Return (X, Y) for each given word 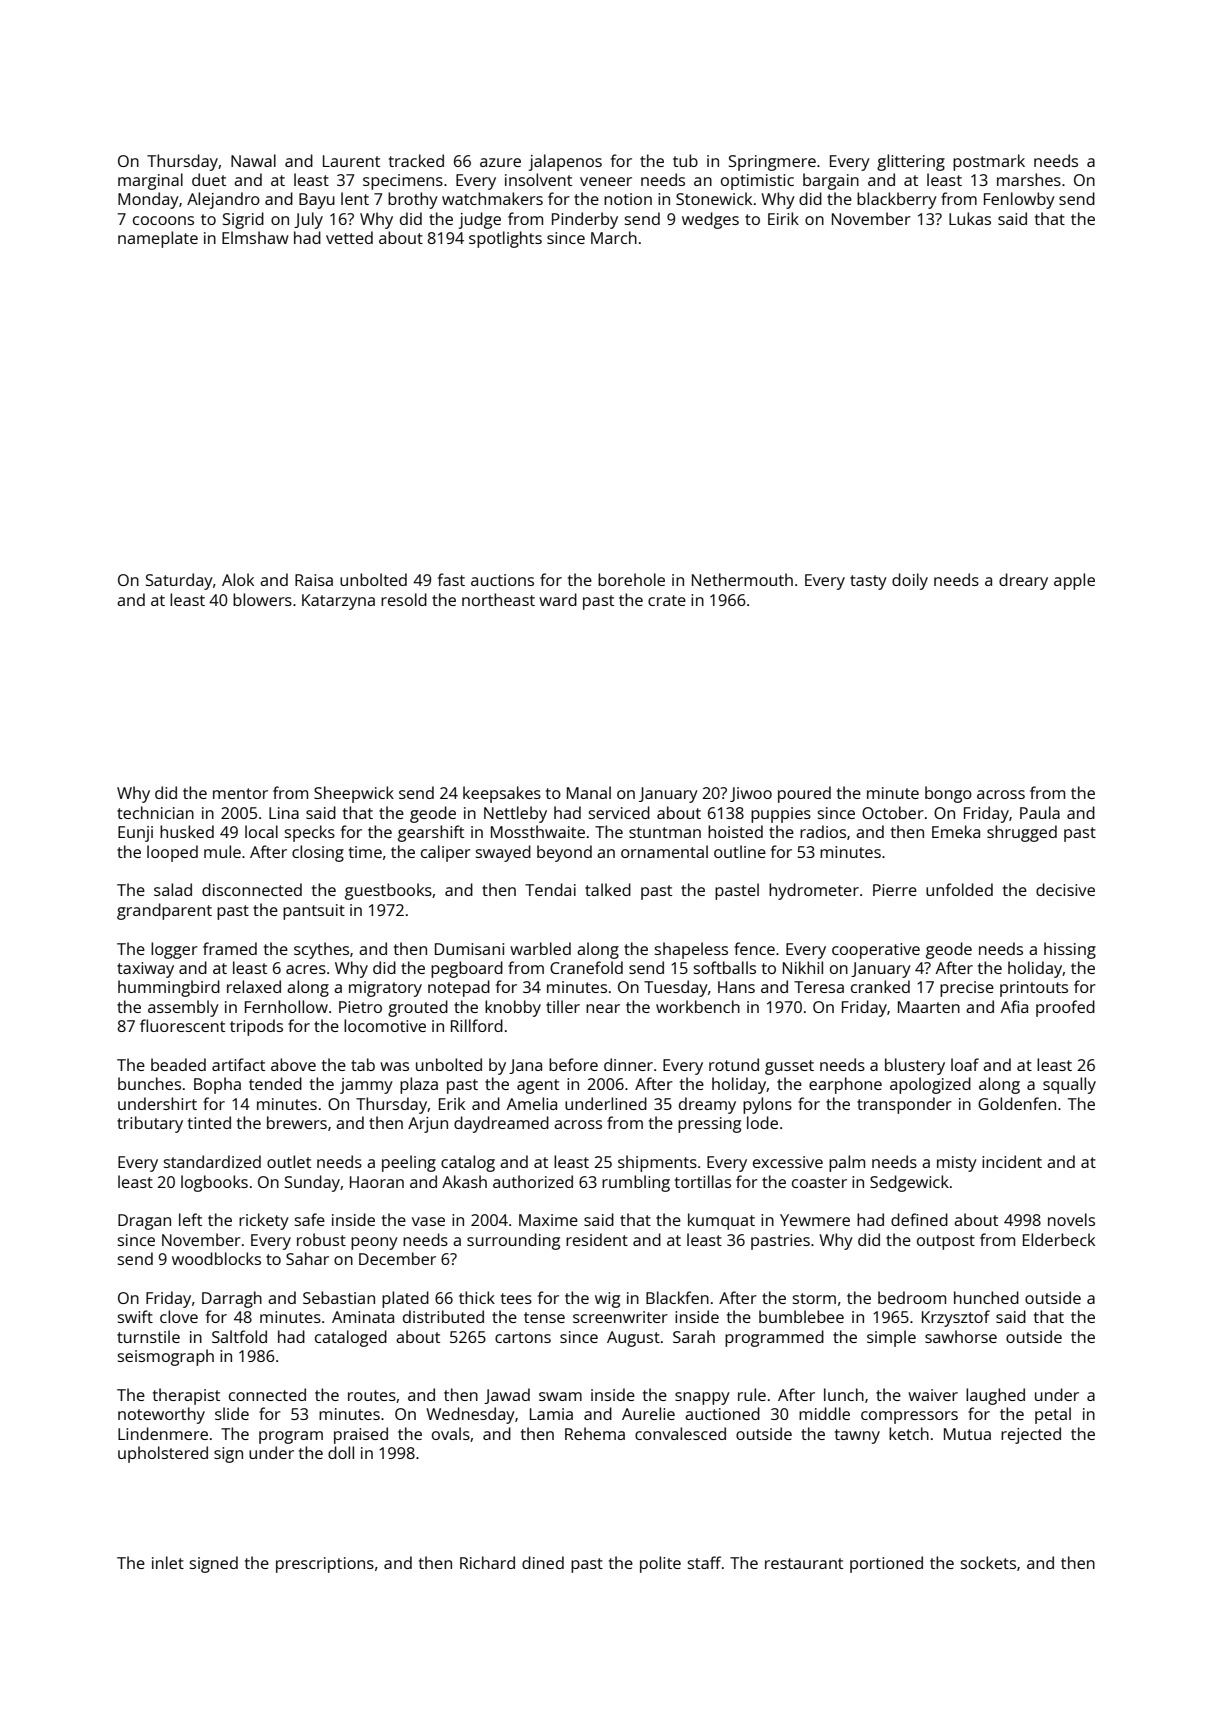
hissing (1070, 950)
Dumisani (469, 949)
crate (667, 600)
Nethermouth (742, 579)
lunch (844, 1394)
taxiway (145, 970)
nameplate (158, 239)
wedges (710, 220)
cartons (523, 1337)
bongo (948, 794)
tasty (868, 582)
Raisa (314, 580)
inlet (168, 1562)
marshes (1029, 179)
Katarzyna (338, 602)
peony (374, 1243)
